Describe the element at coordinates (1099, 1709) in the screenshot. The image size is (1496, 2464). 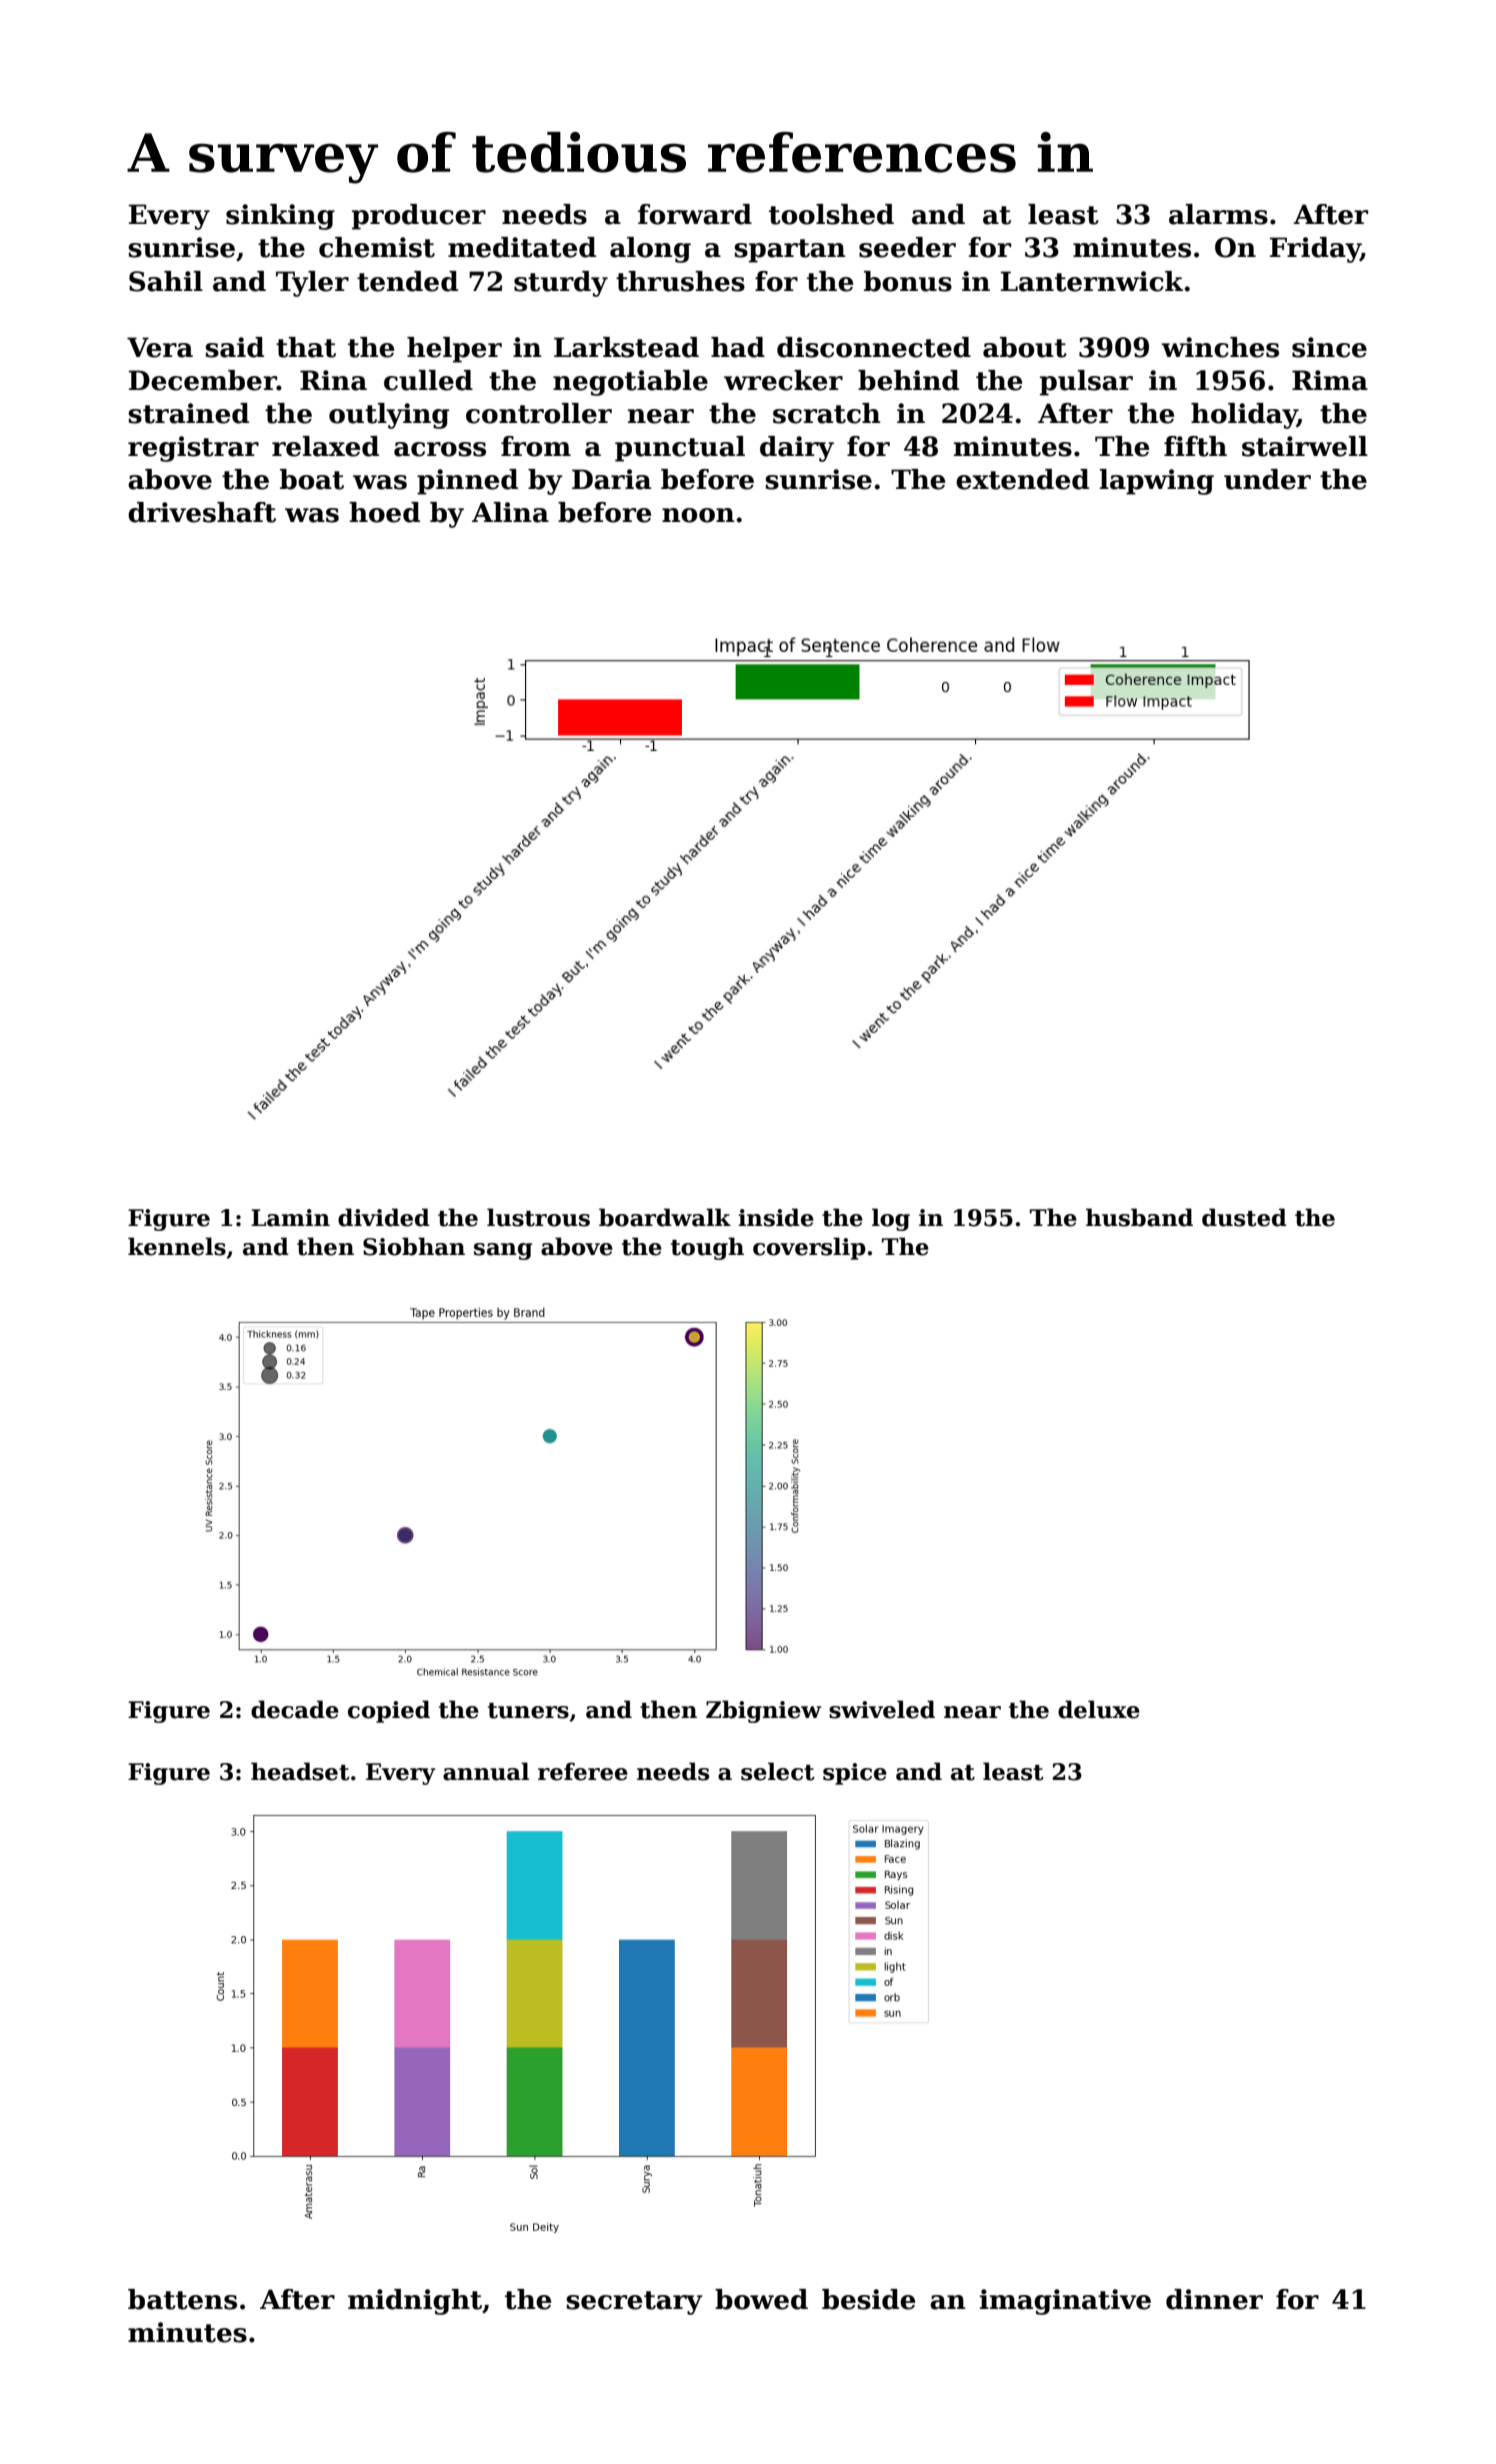
I see `deluxe` at that location.
